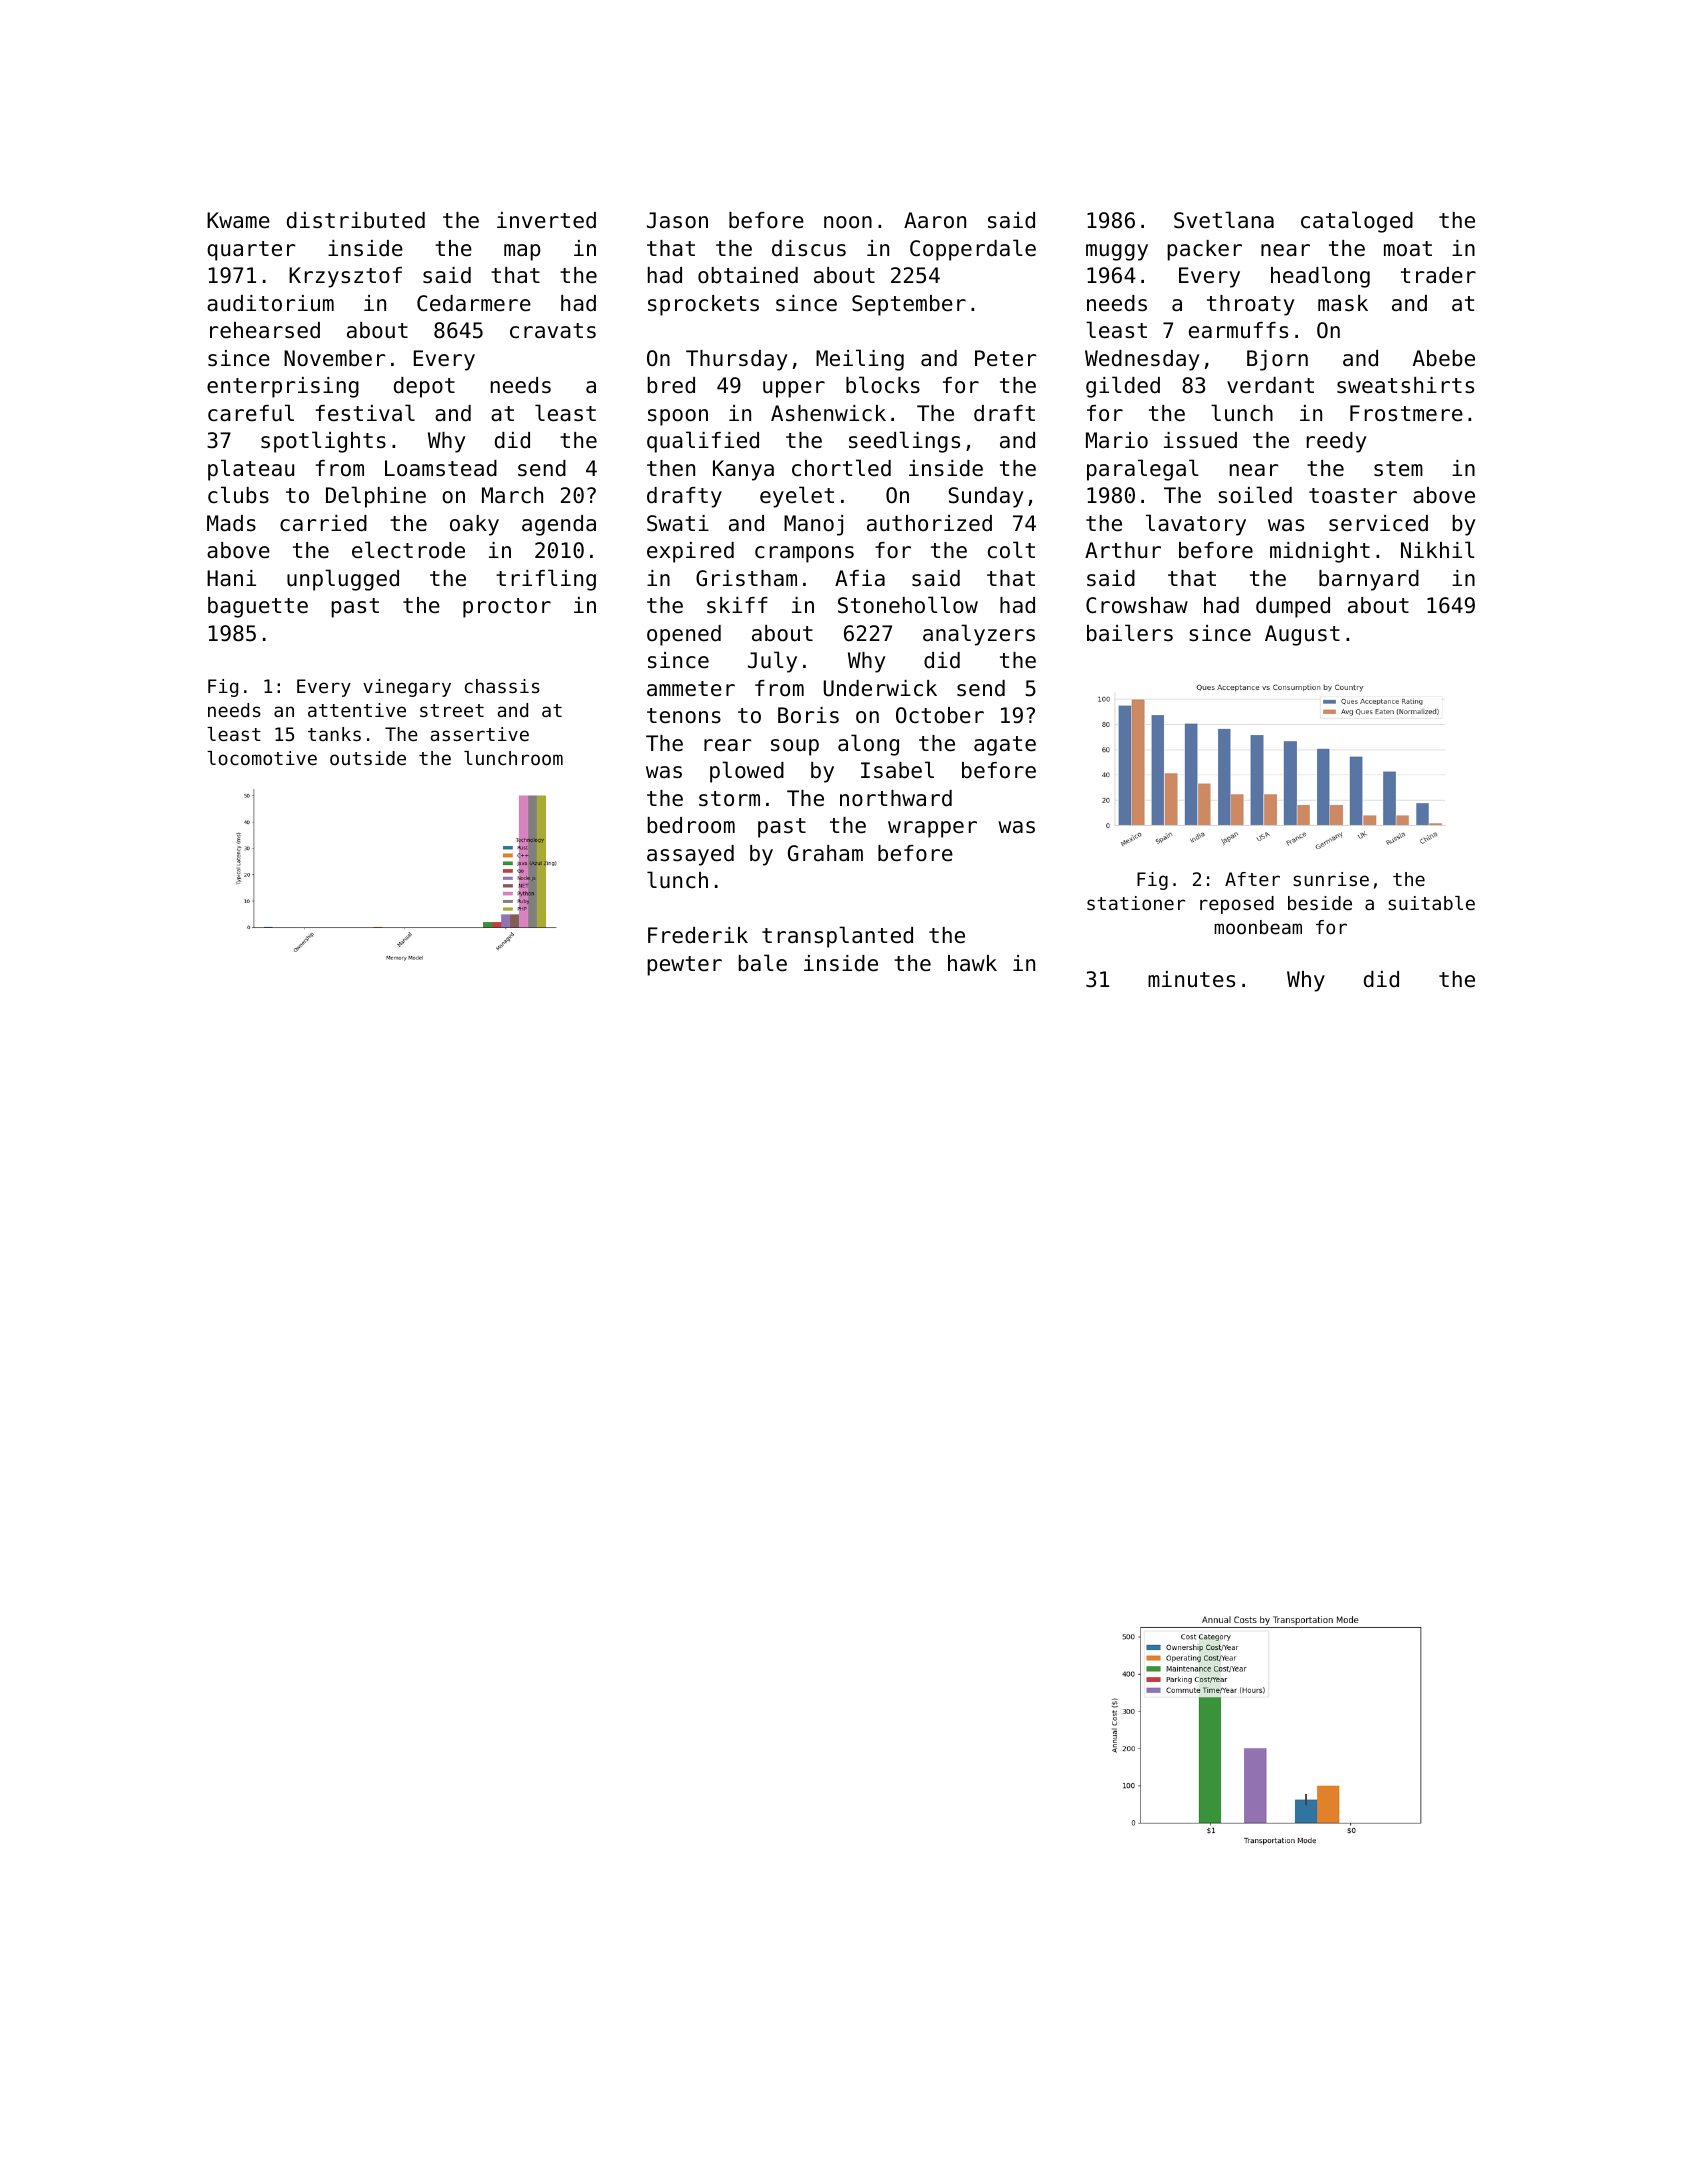 Image resolution: width=1683 pixels, height=2178 pixels. What do you see at coordinates (671, 468) in the screenshot?
I see `then` at bounding box center [671, 468].
